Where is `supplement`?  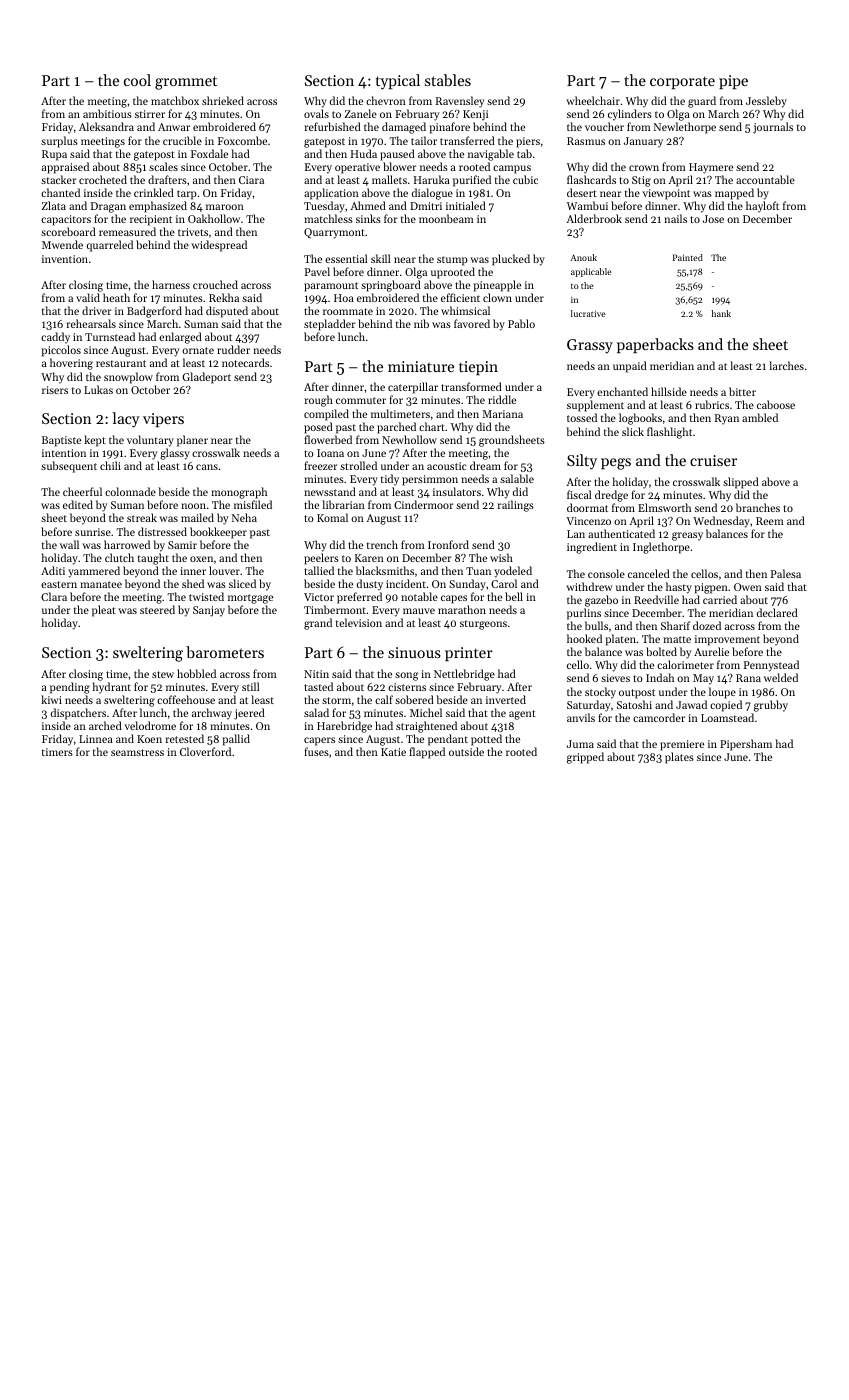
supplement is located at coordinates (595, 406).
